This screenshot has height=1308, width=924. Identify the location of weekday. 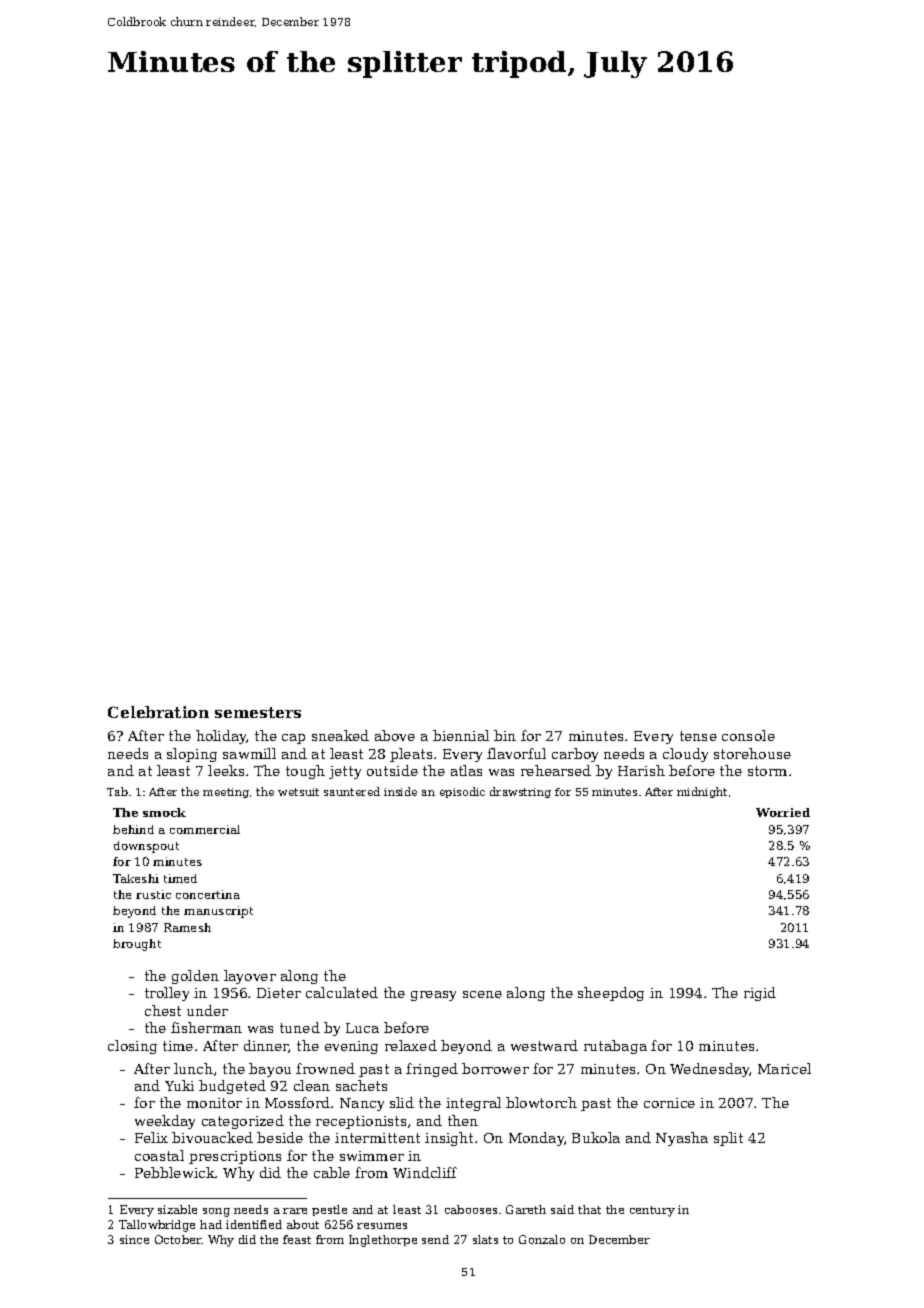
(165, 1122).
